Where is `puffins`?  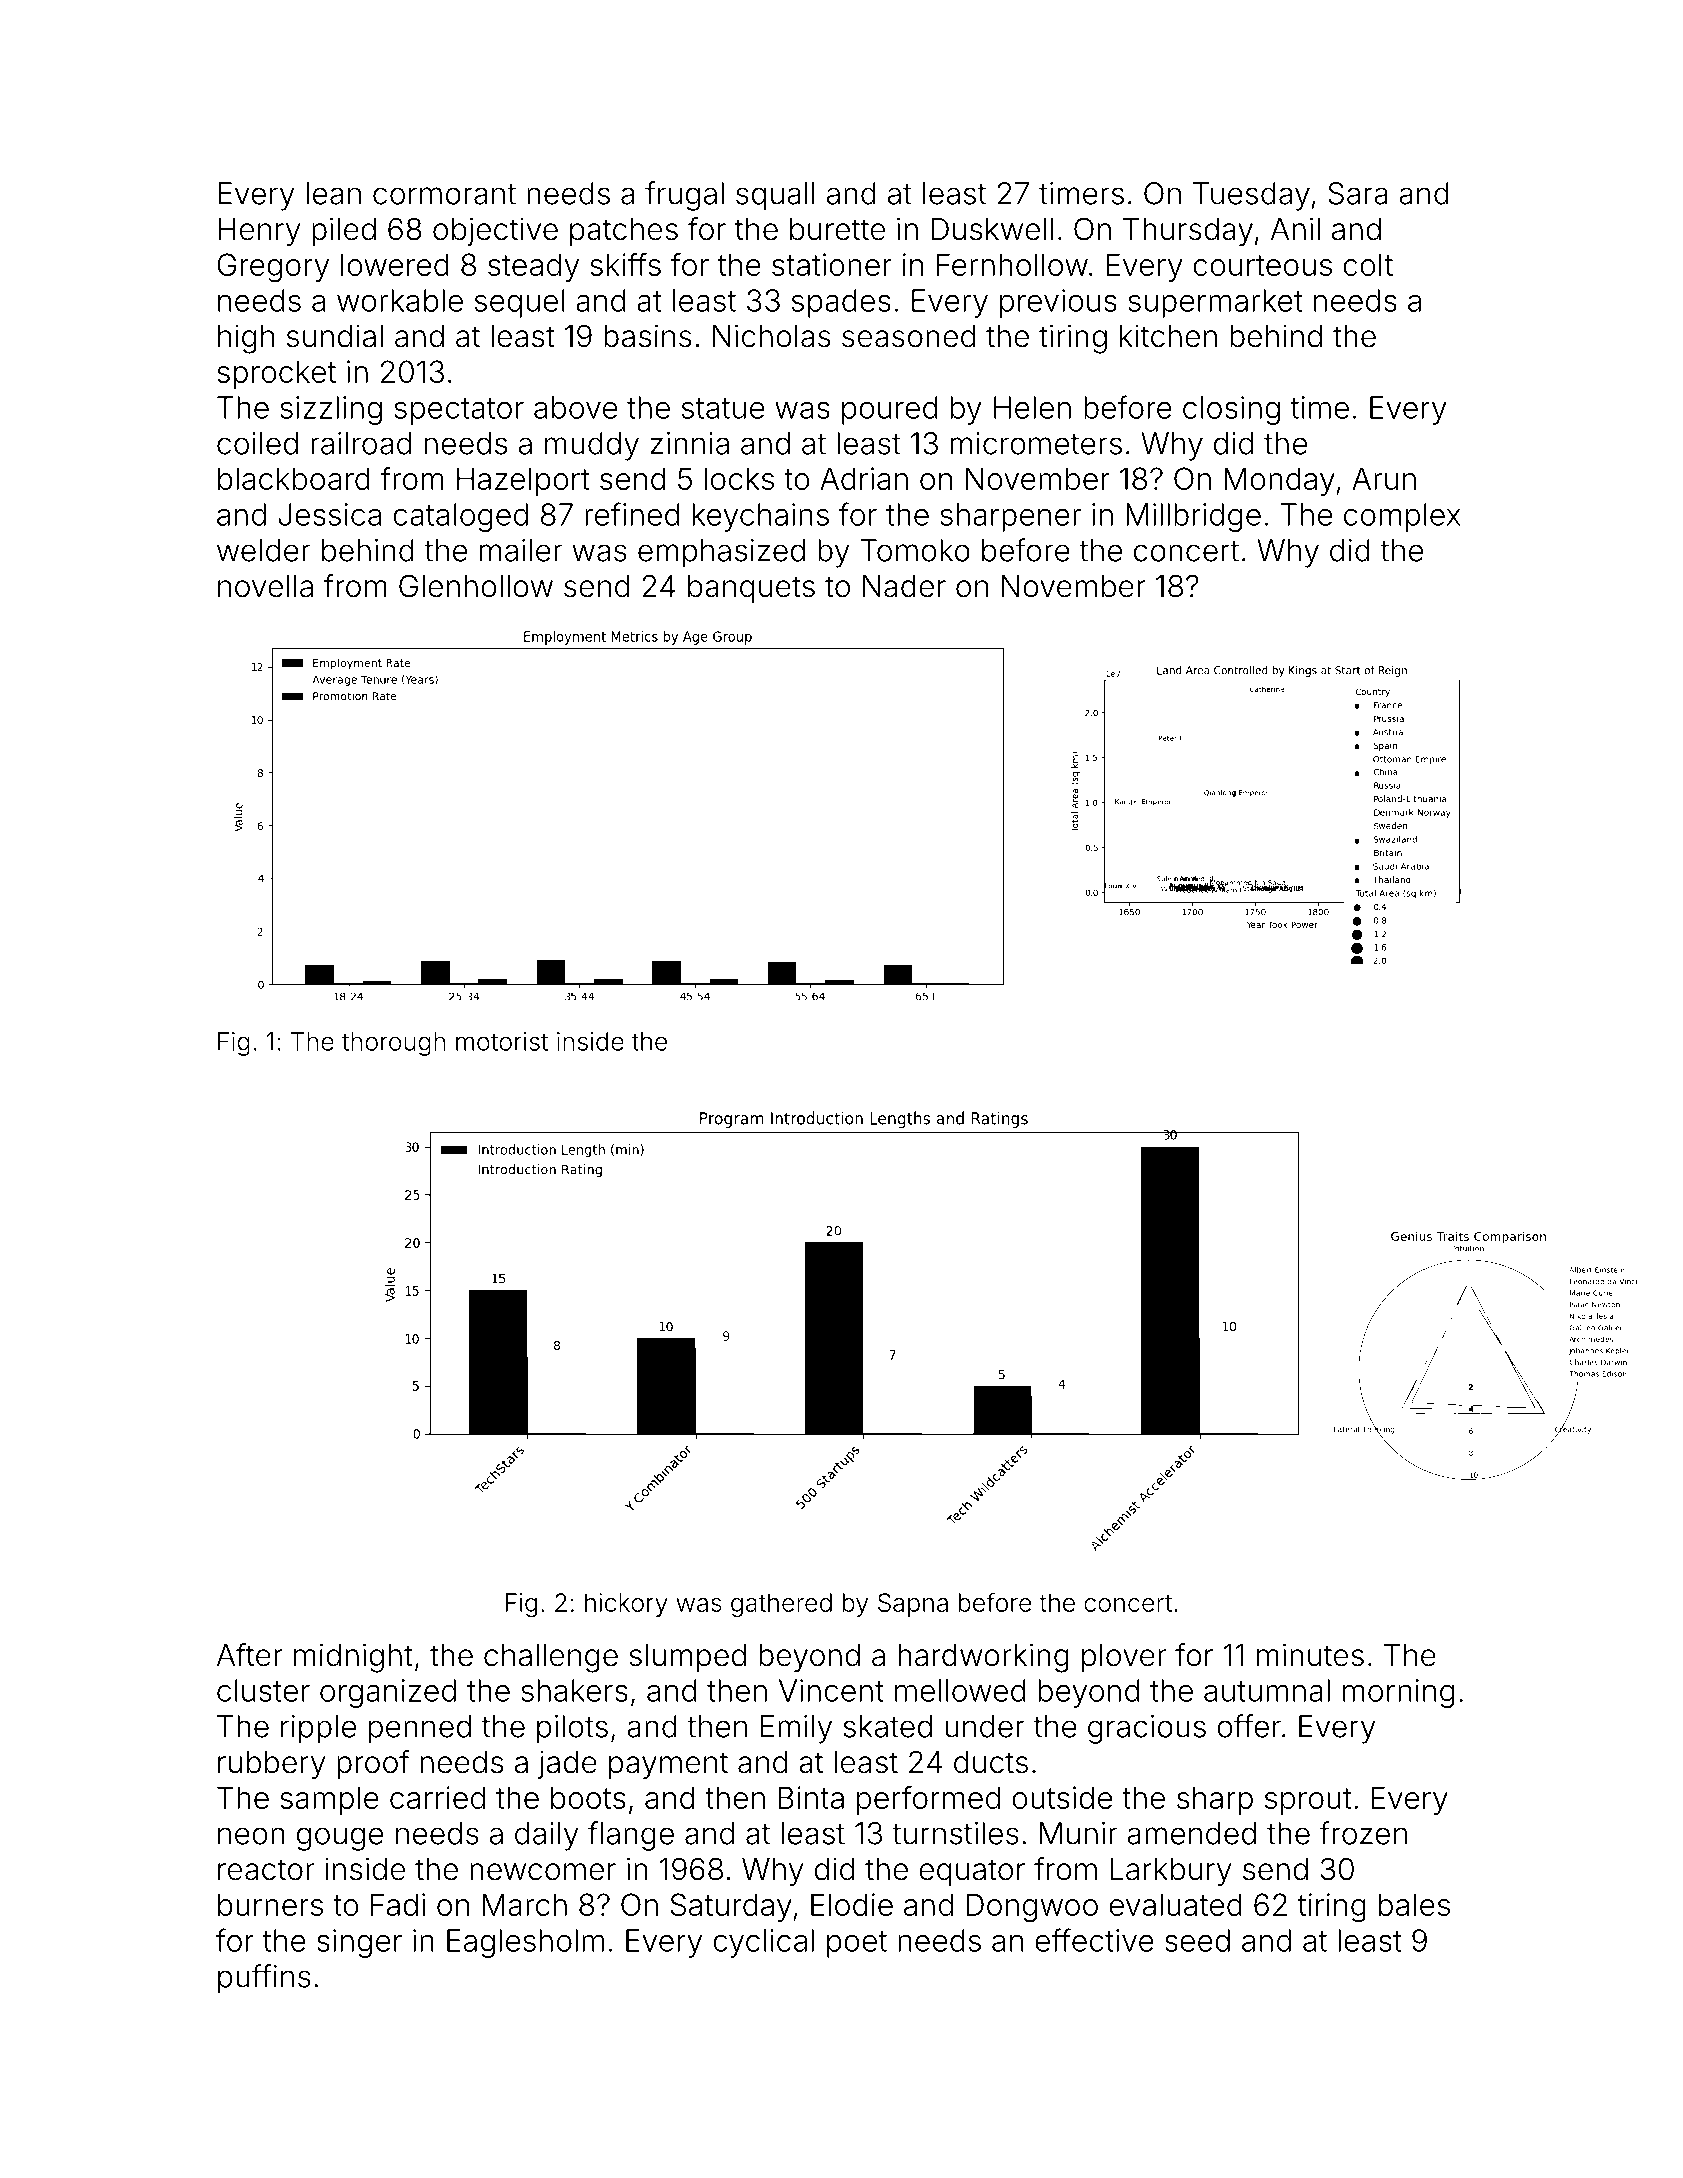 puffins is located at coordinates (264, 1979).
